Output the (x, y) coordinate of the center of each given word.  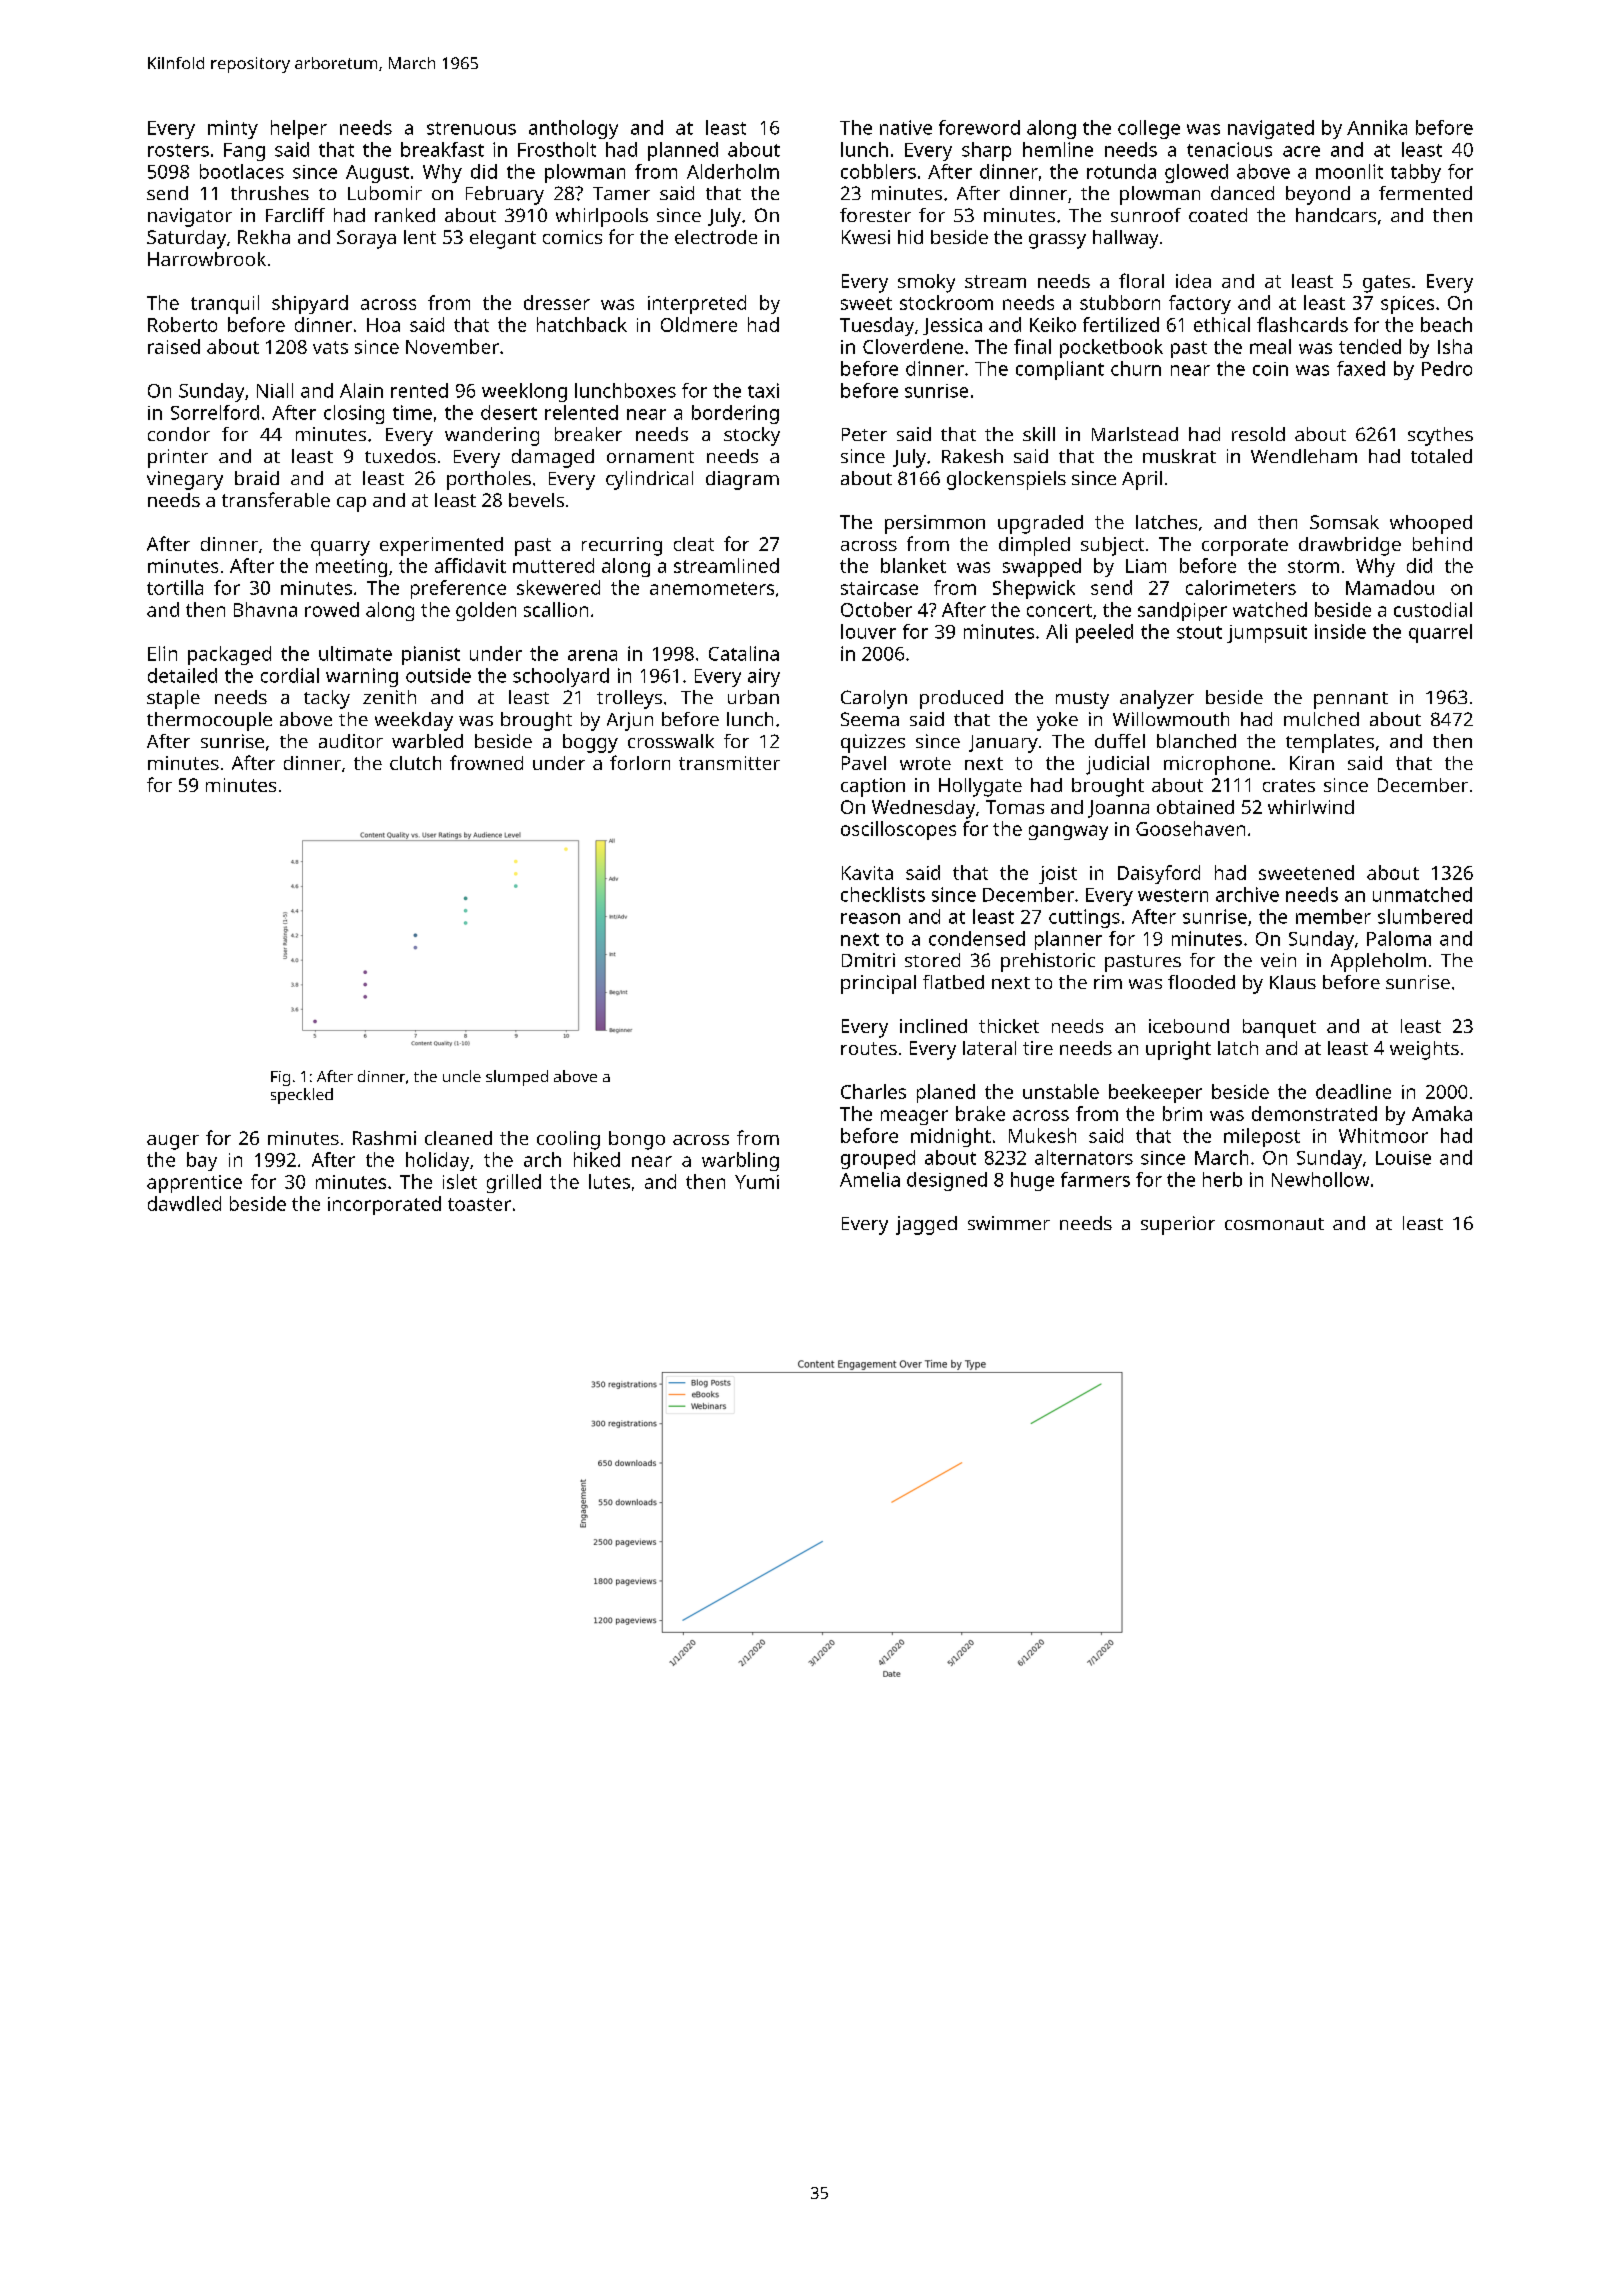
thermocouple (209, 721)
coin (1270, 369)
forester (875, 215)
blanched (1196, 741)
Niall (275, 390)
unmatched (1422, 894)
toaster (479, 1204)
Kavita (867, 873)
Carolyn (874, 699)
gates (1386, 284)
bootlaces (242, 171)
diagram (742, 480)
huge (1032, 1181)
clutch (415, 763)
